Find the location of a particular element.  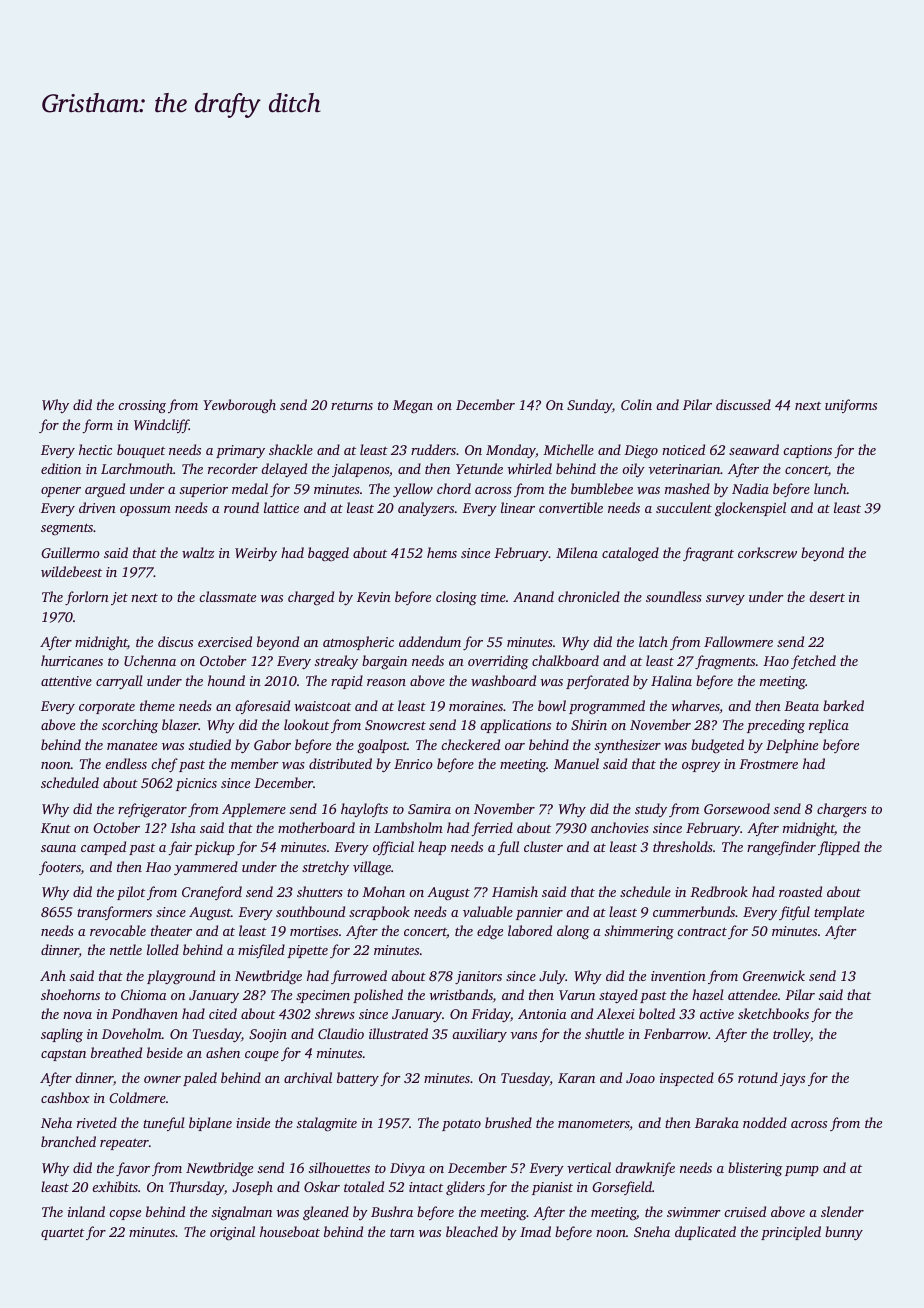

shoehorns is located at coordinates (70, 994).
